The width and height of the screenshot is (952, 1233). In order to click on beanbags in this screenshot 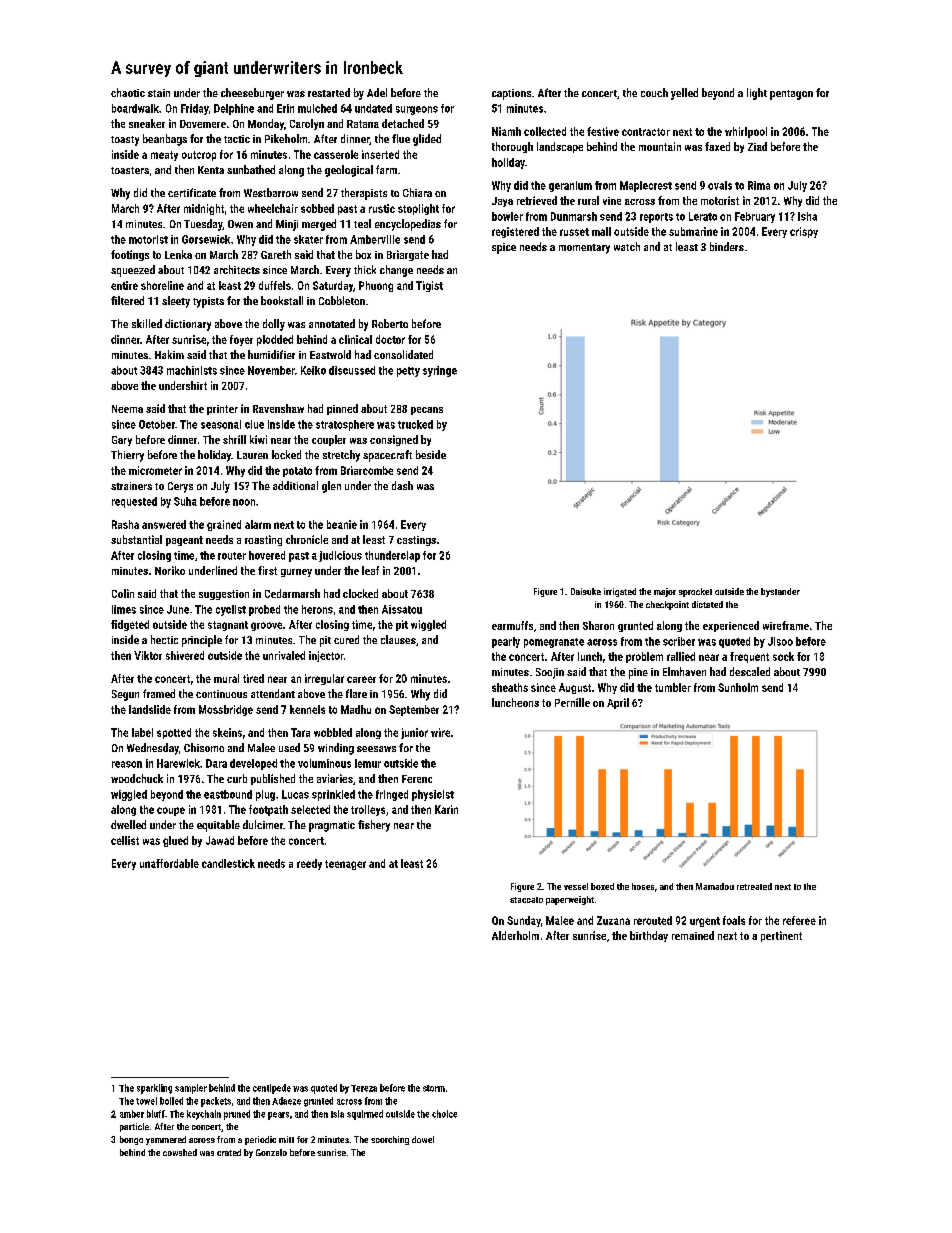, I will do `click(165, 140)`.
